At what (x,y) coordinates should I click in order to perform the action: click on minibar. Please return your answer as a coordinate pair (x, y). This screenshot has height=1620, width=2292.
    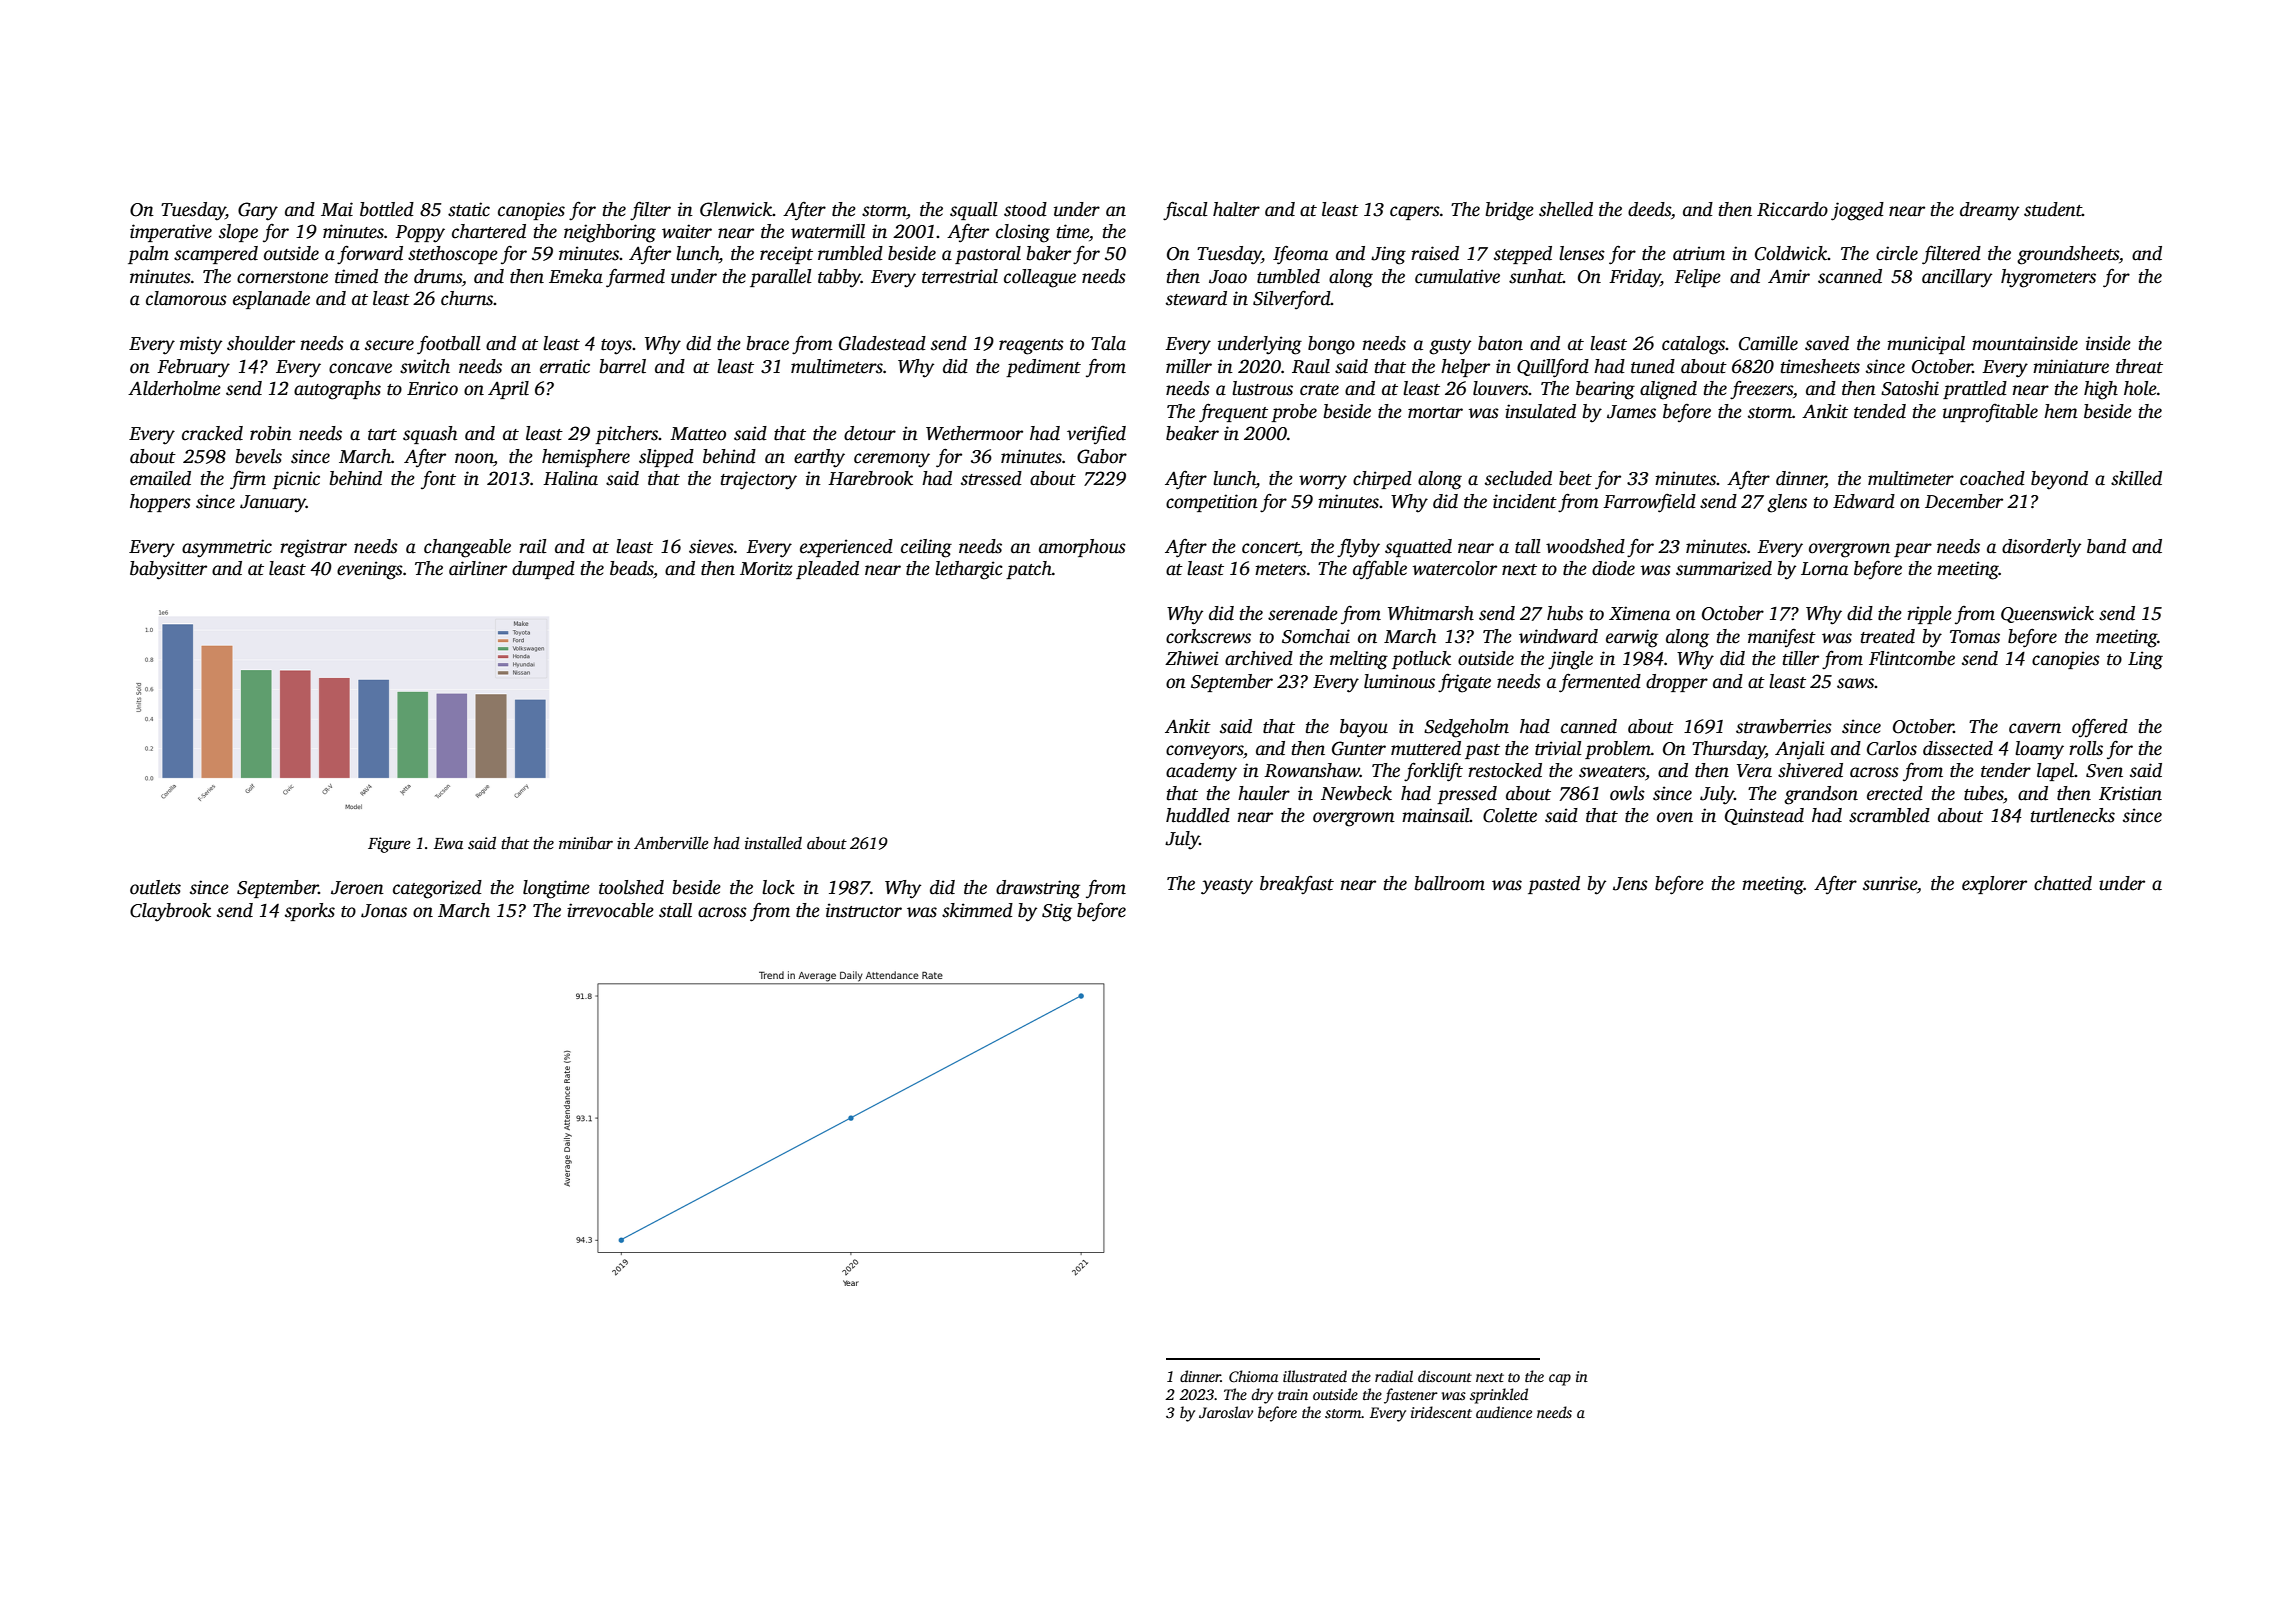
    Looking at the image, I should click on (586, 843).
